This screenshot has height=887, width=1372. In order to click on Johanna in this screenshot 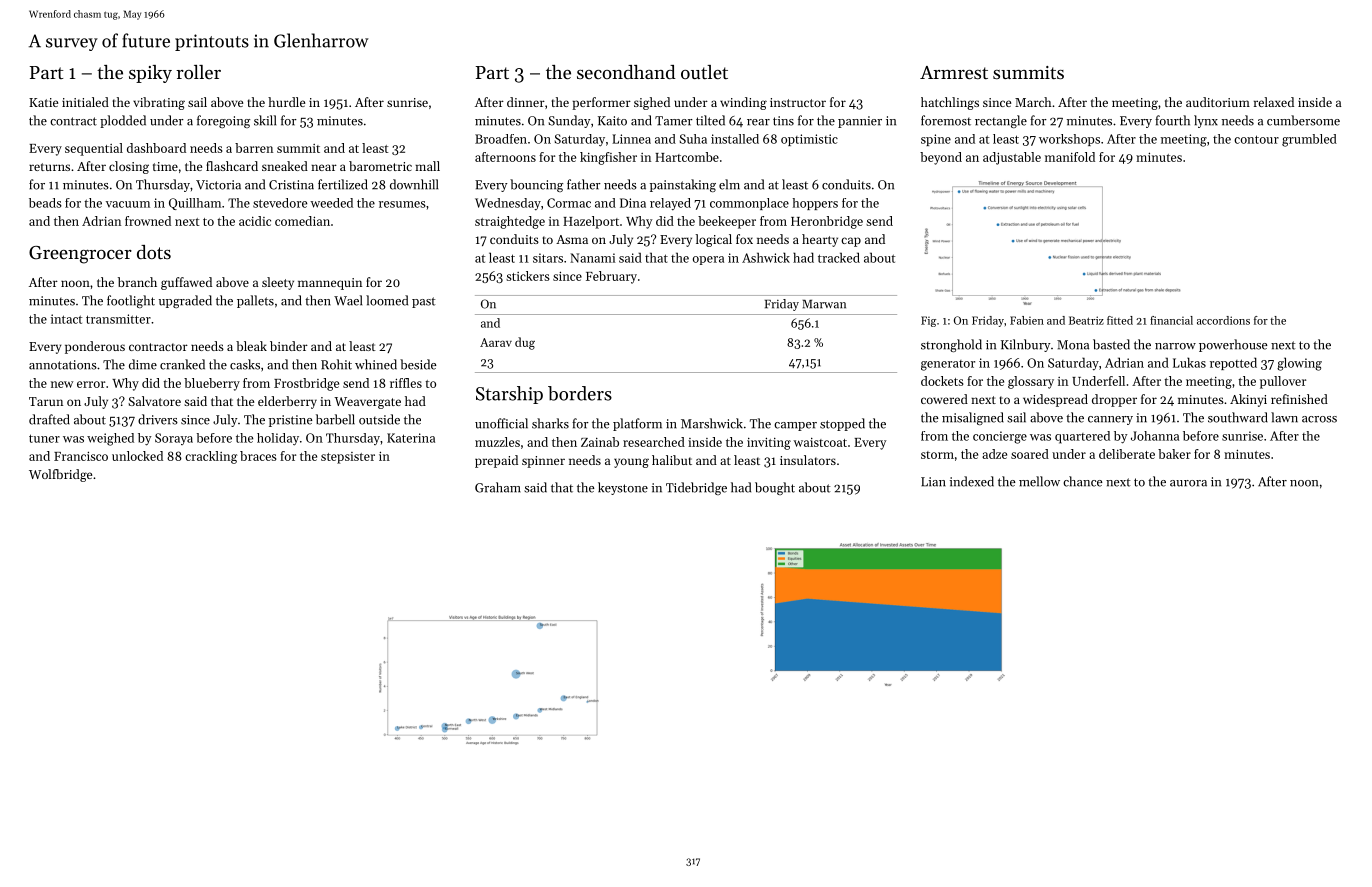, I will do `click(1155, 436)`.
